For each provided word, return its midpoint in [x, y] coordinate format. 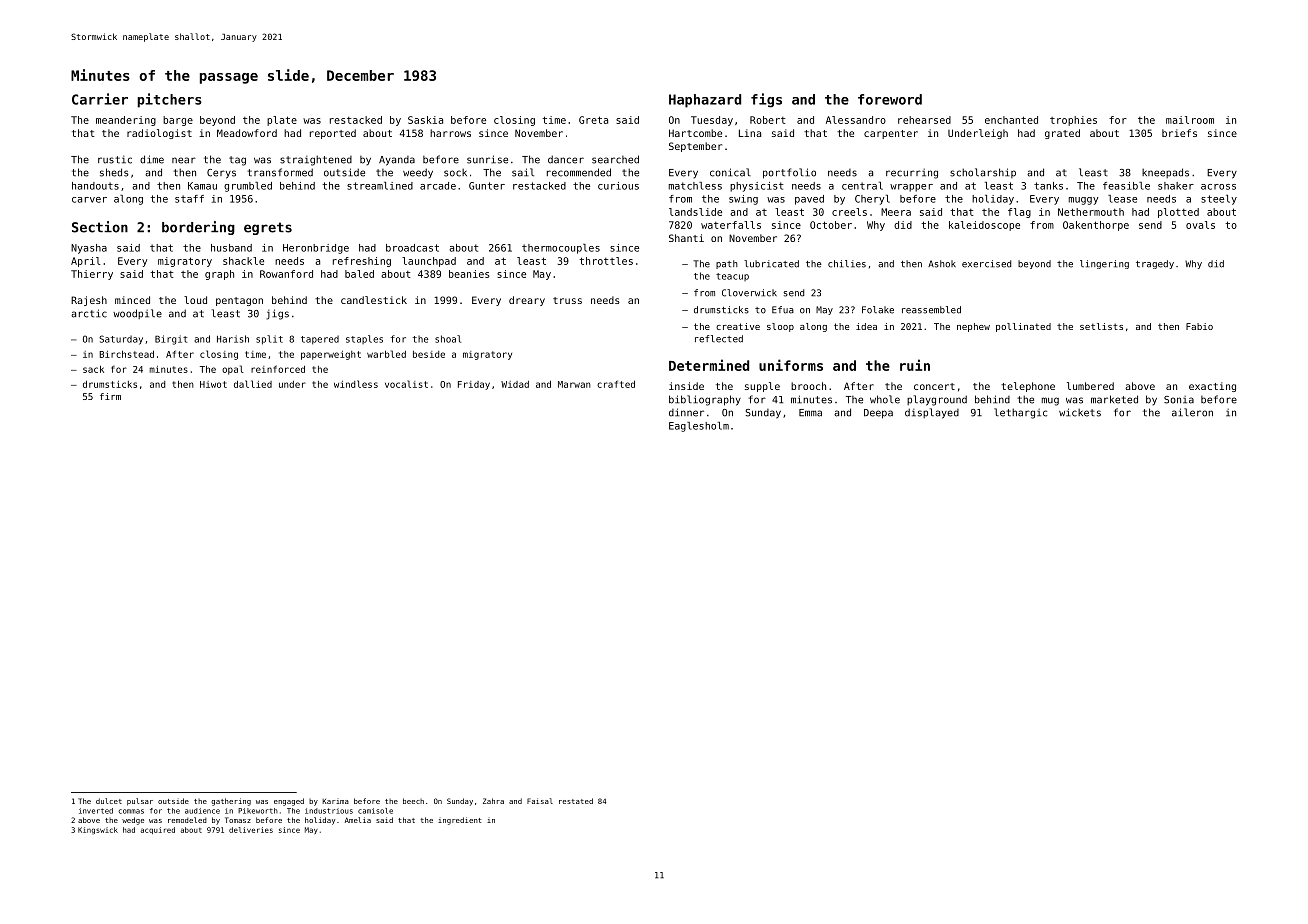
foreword [890, 99]
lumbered [1090, 386]
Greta [593, 120]
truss [567, 300]
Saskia [425, 120]
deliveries [251, 830]
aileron [1192, 412]
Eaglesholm [699, 427]
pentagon [239, 301]
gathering [231, 802]
